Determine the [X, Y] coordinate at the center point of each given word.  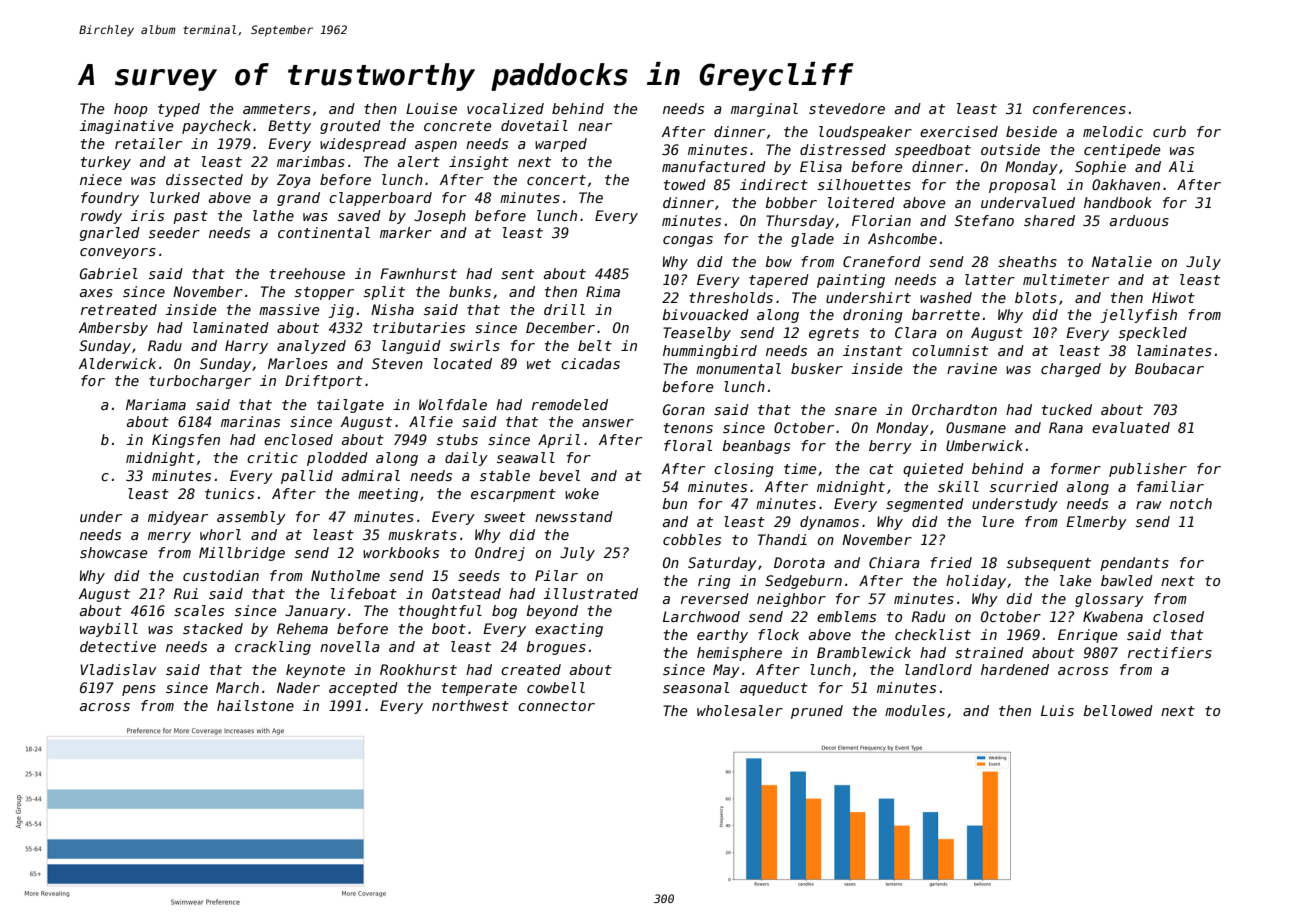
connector [556, 706]
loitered [861, 202]
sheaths [1027, 261]
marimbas [311, 161]
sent [517, 274]
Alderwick [117, 363]
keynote [315, 671]
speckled [1153, 334]
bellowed [1118, 710]
